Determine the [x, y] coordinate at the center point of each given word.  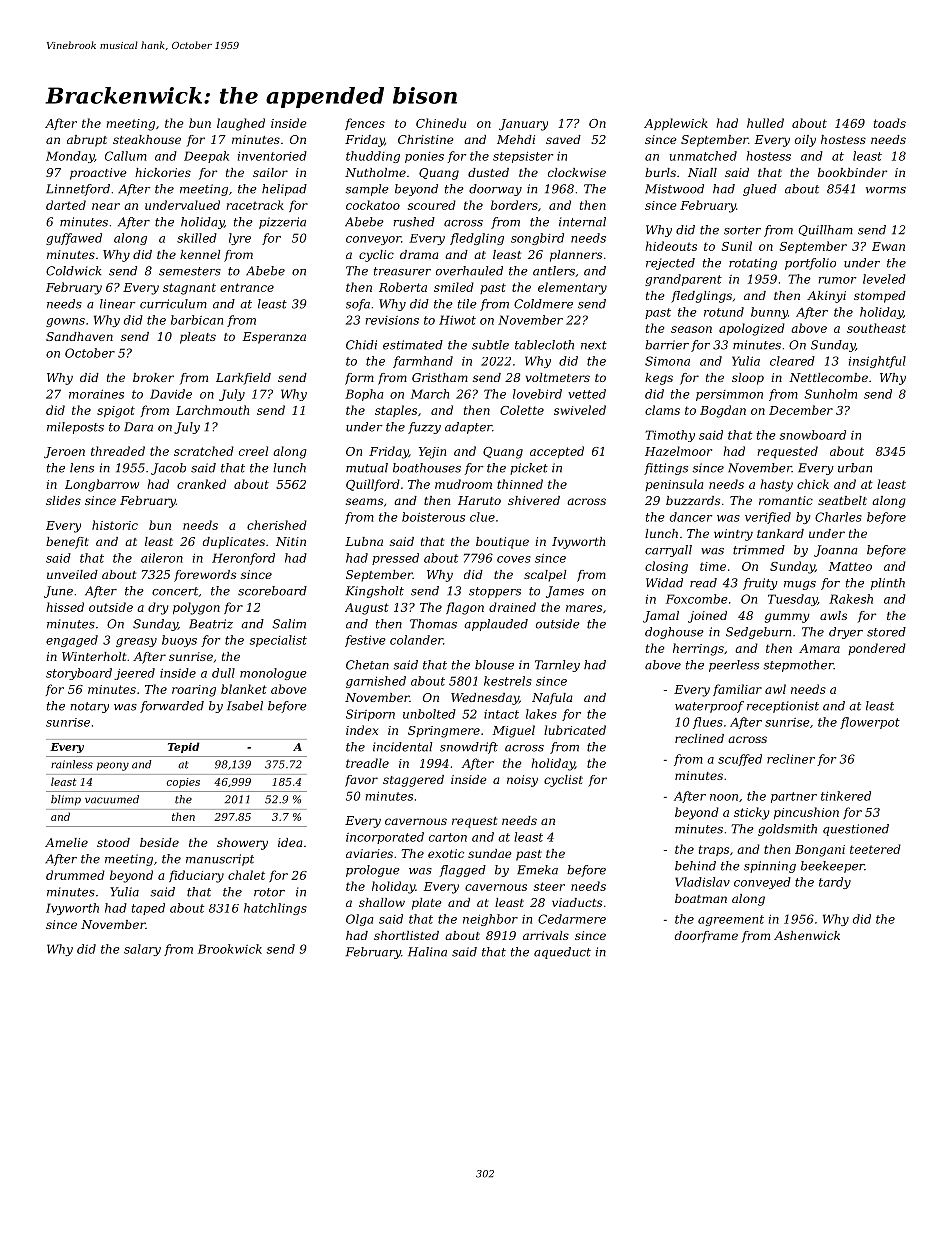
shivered [534, 500]
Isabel [245, 706]
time [713, 566]
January [523, 125]
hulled [765, 123]
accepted [557, 452]
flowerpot [870, 723]
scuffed [740, 760]
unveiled [72, 574]
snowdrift [469, 748]
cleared [792, 361]
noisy [522, 781]
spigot [116, 412]
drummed [75, 875]
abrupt [87, 141]
